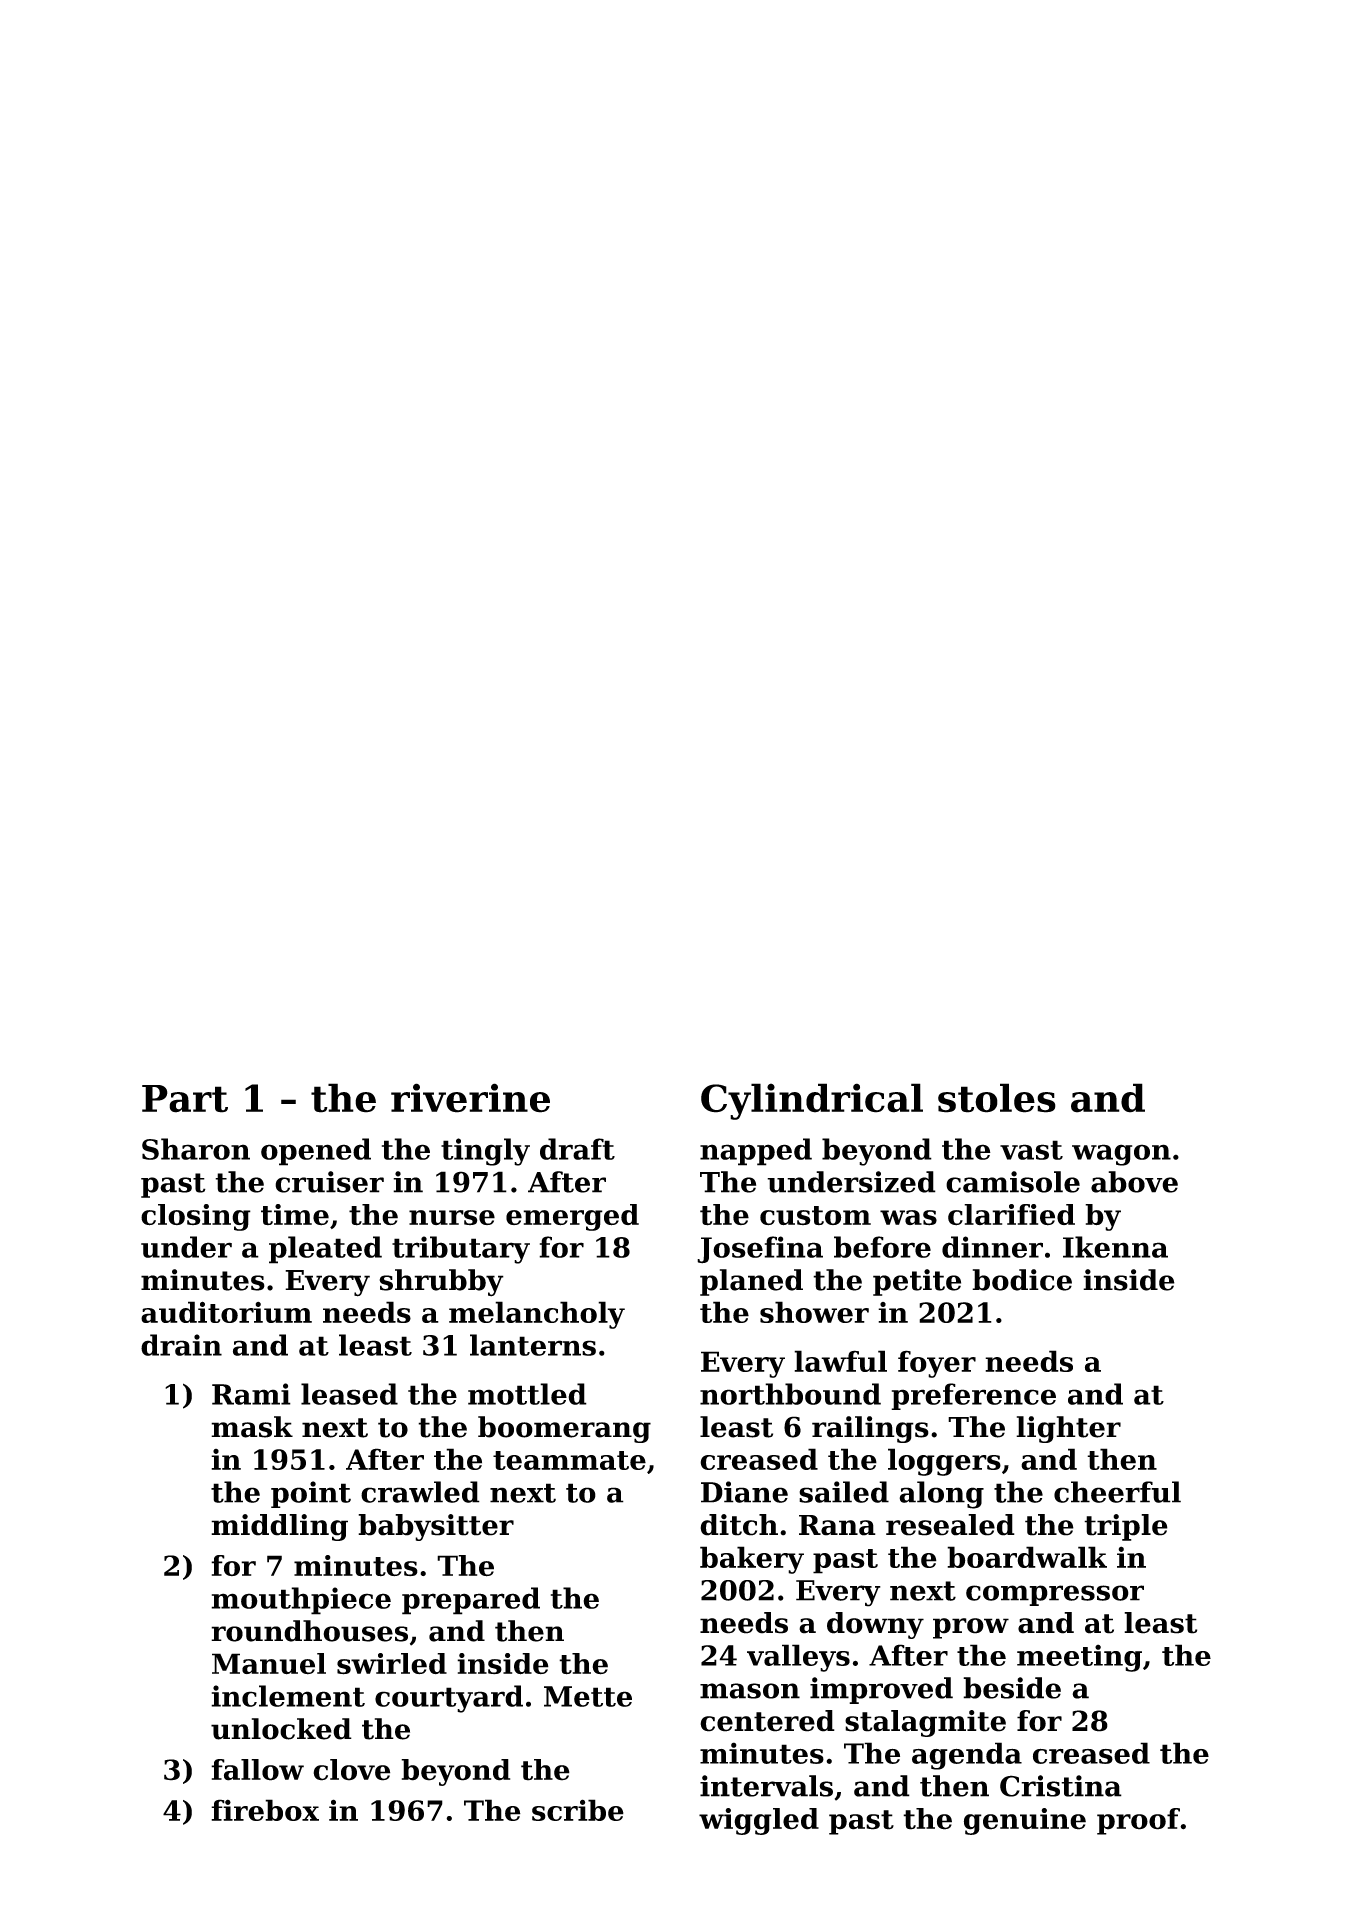 The height and width of the screenshot is (1925, 1361). I want to click on resealed, so click(950, 1525).
